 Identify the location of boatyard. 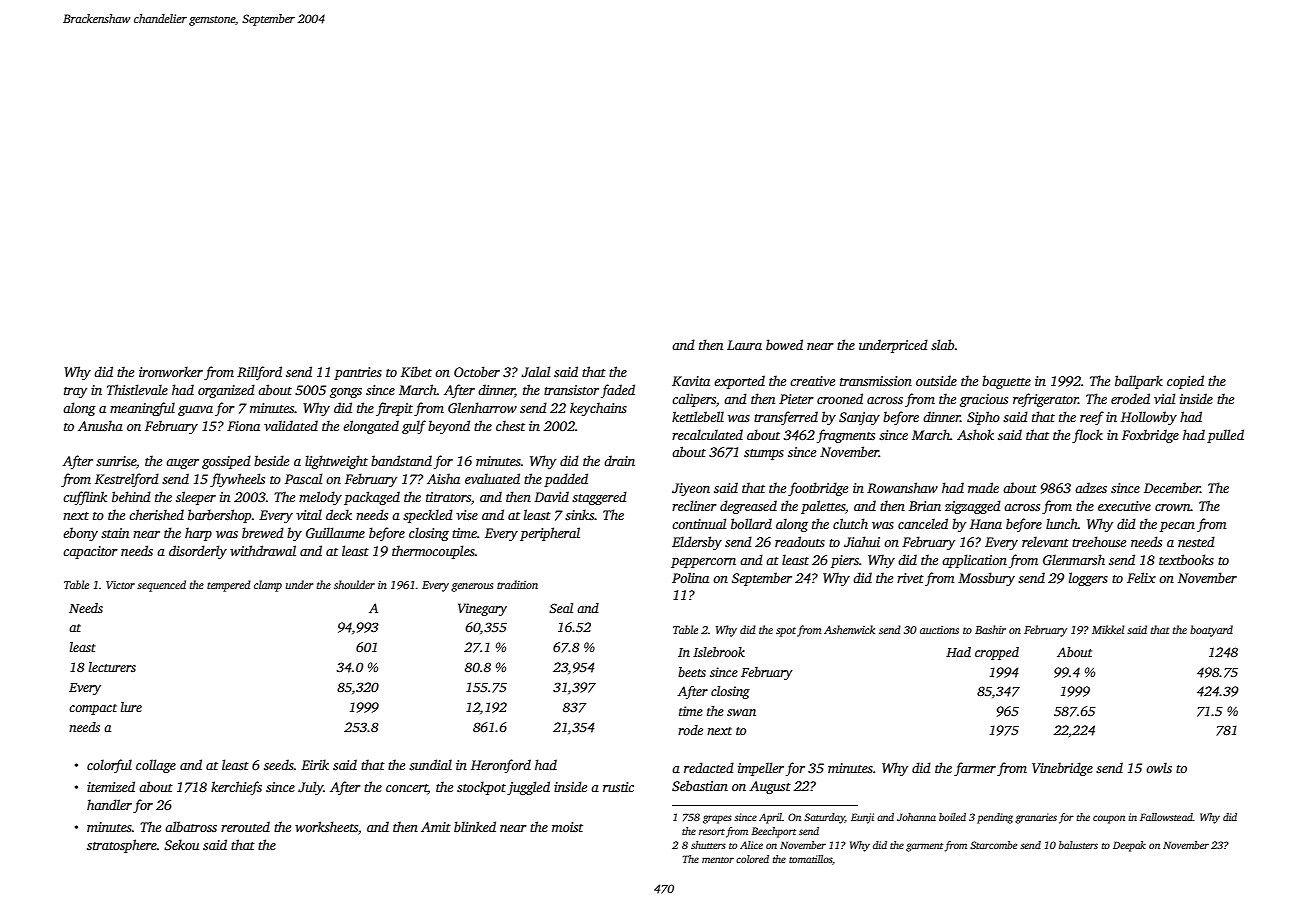
(1211, 631).
